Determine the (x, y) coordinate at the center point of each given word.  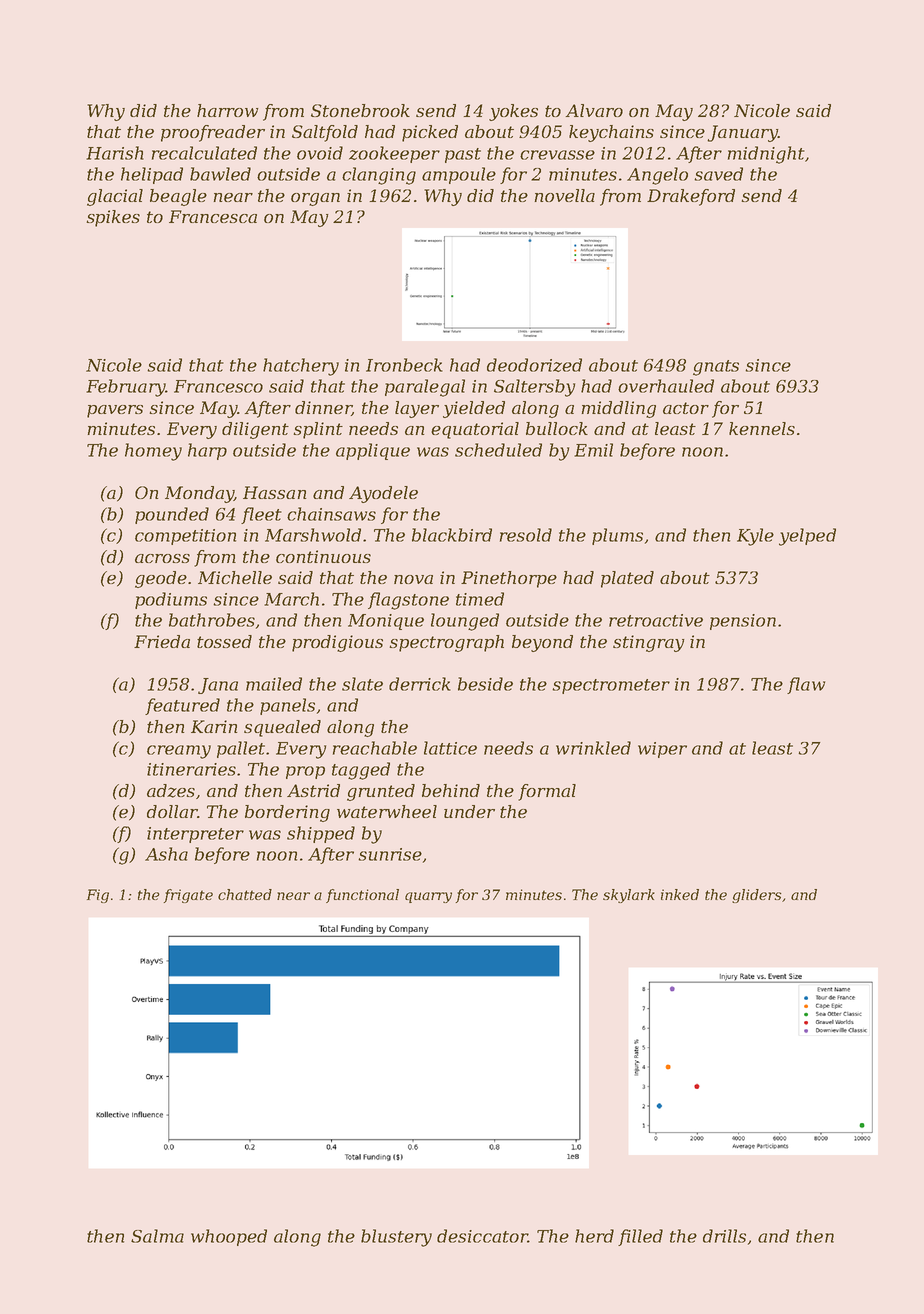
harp (207, 451)
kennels (762, 428)
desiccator (482, 1236)
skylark (629, 896)
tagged (361, 771)
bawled (220, 174)
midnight (766, 155)
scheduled (498, 450)
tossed (224, 641)
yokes (513, 112)
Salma (157, 1236)
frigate (188, 896)
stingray (649, 643)
